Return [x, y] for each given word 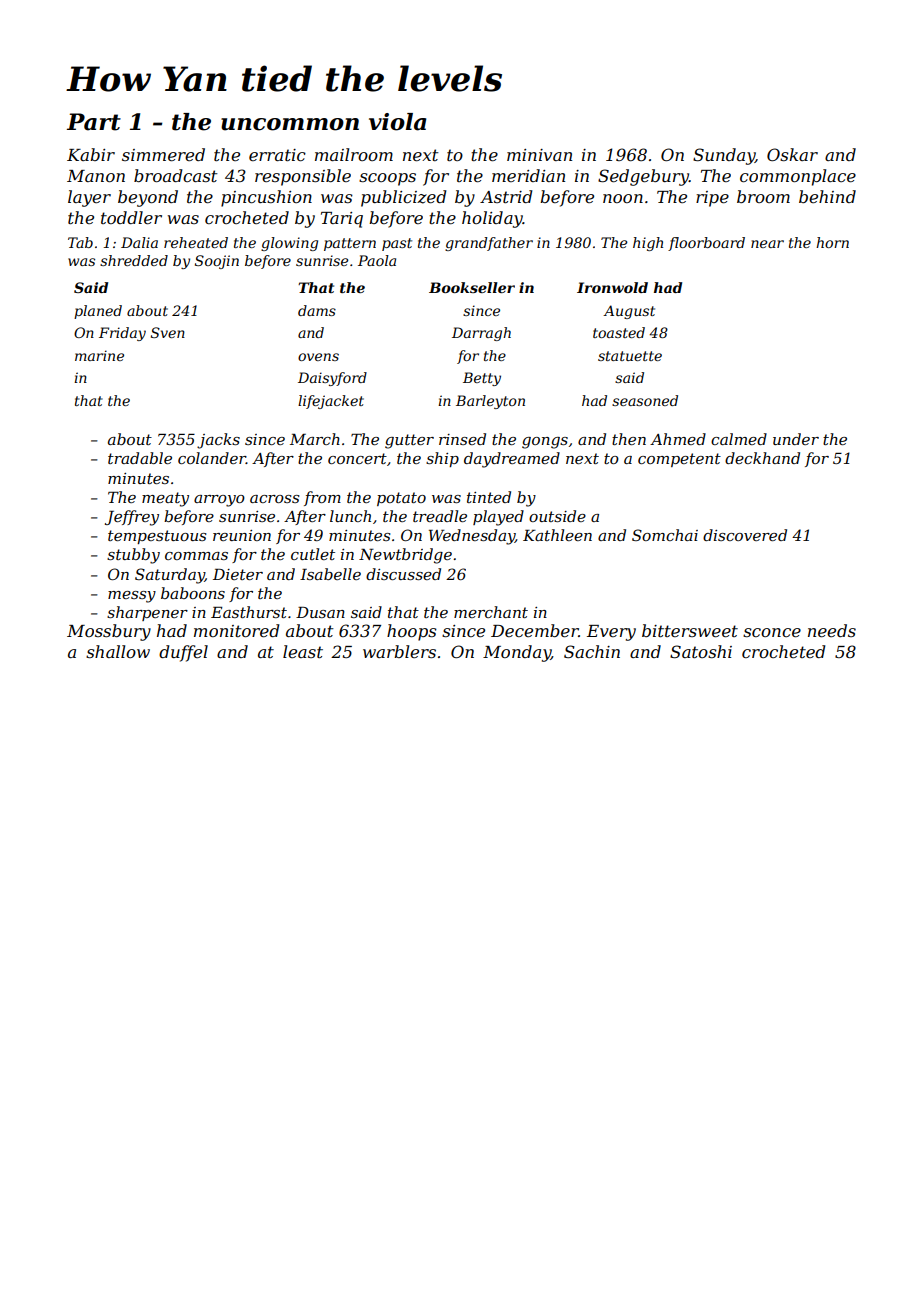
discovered [745, 535]
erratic [277, 155]
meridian [528, 175]
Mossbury [109, 632]
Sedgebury [643, 177]
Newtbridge [405, 556]
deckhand [762, 458]
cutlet [313, 554]
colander [212, 458]
